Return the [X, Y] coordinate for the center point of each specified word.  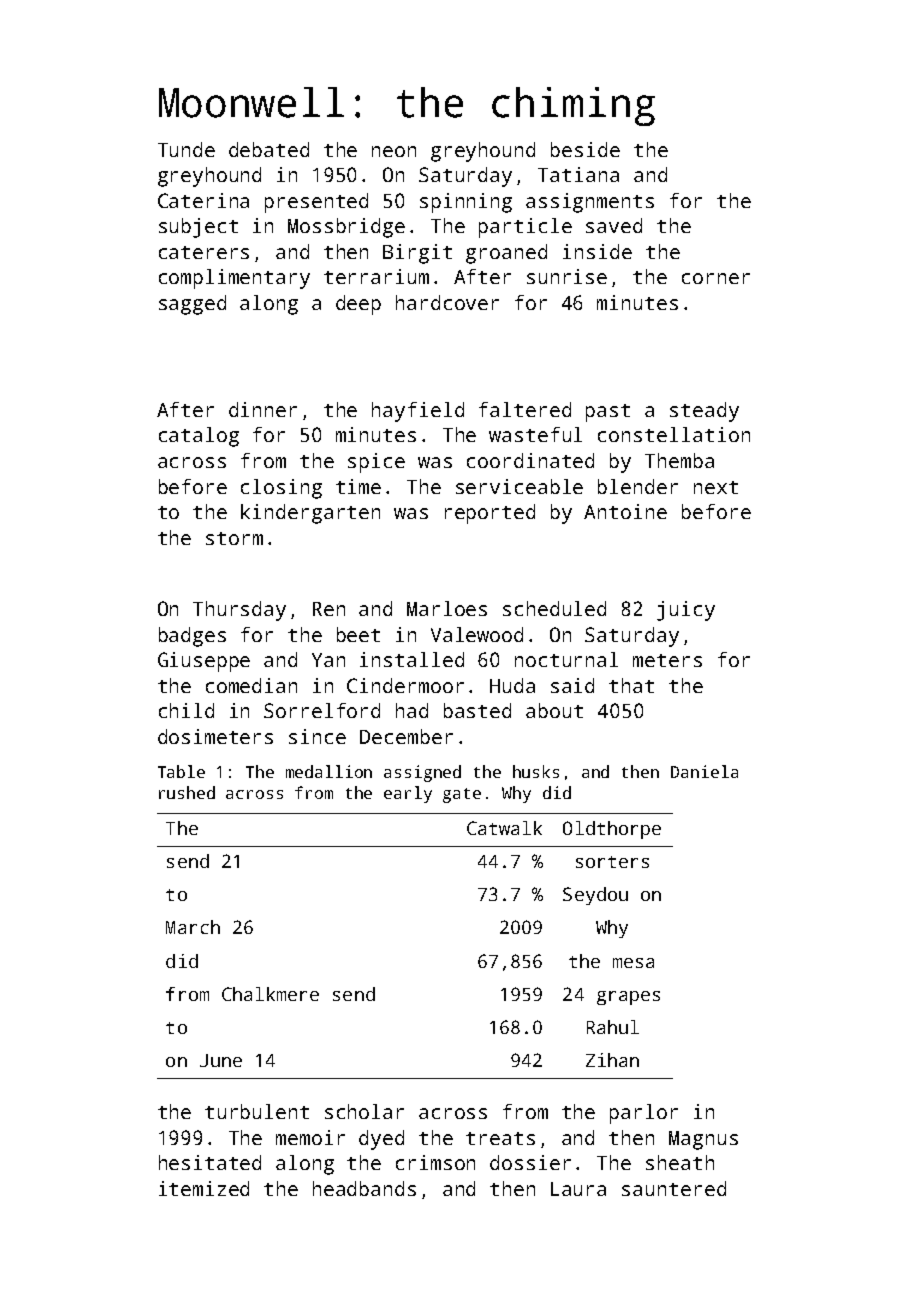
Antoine [625, 511]
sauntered [674, 1188]
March [193, 927]
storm [234, 538]
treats [500, 1138]
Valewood [477, 634]
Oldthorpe [612, 830]
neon [394, 151]
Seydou [595, 896]
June [221, 1060]
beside [585, 149]
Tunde [186, 149]
